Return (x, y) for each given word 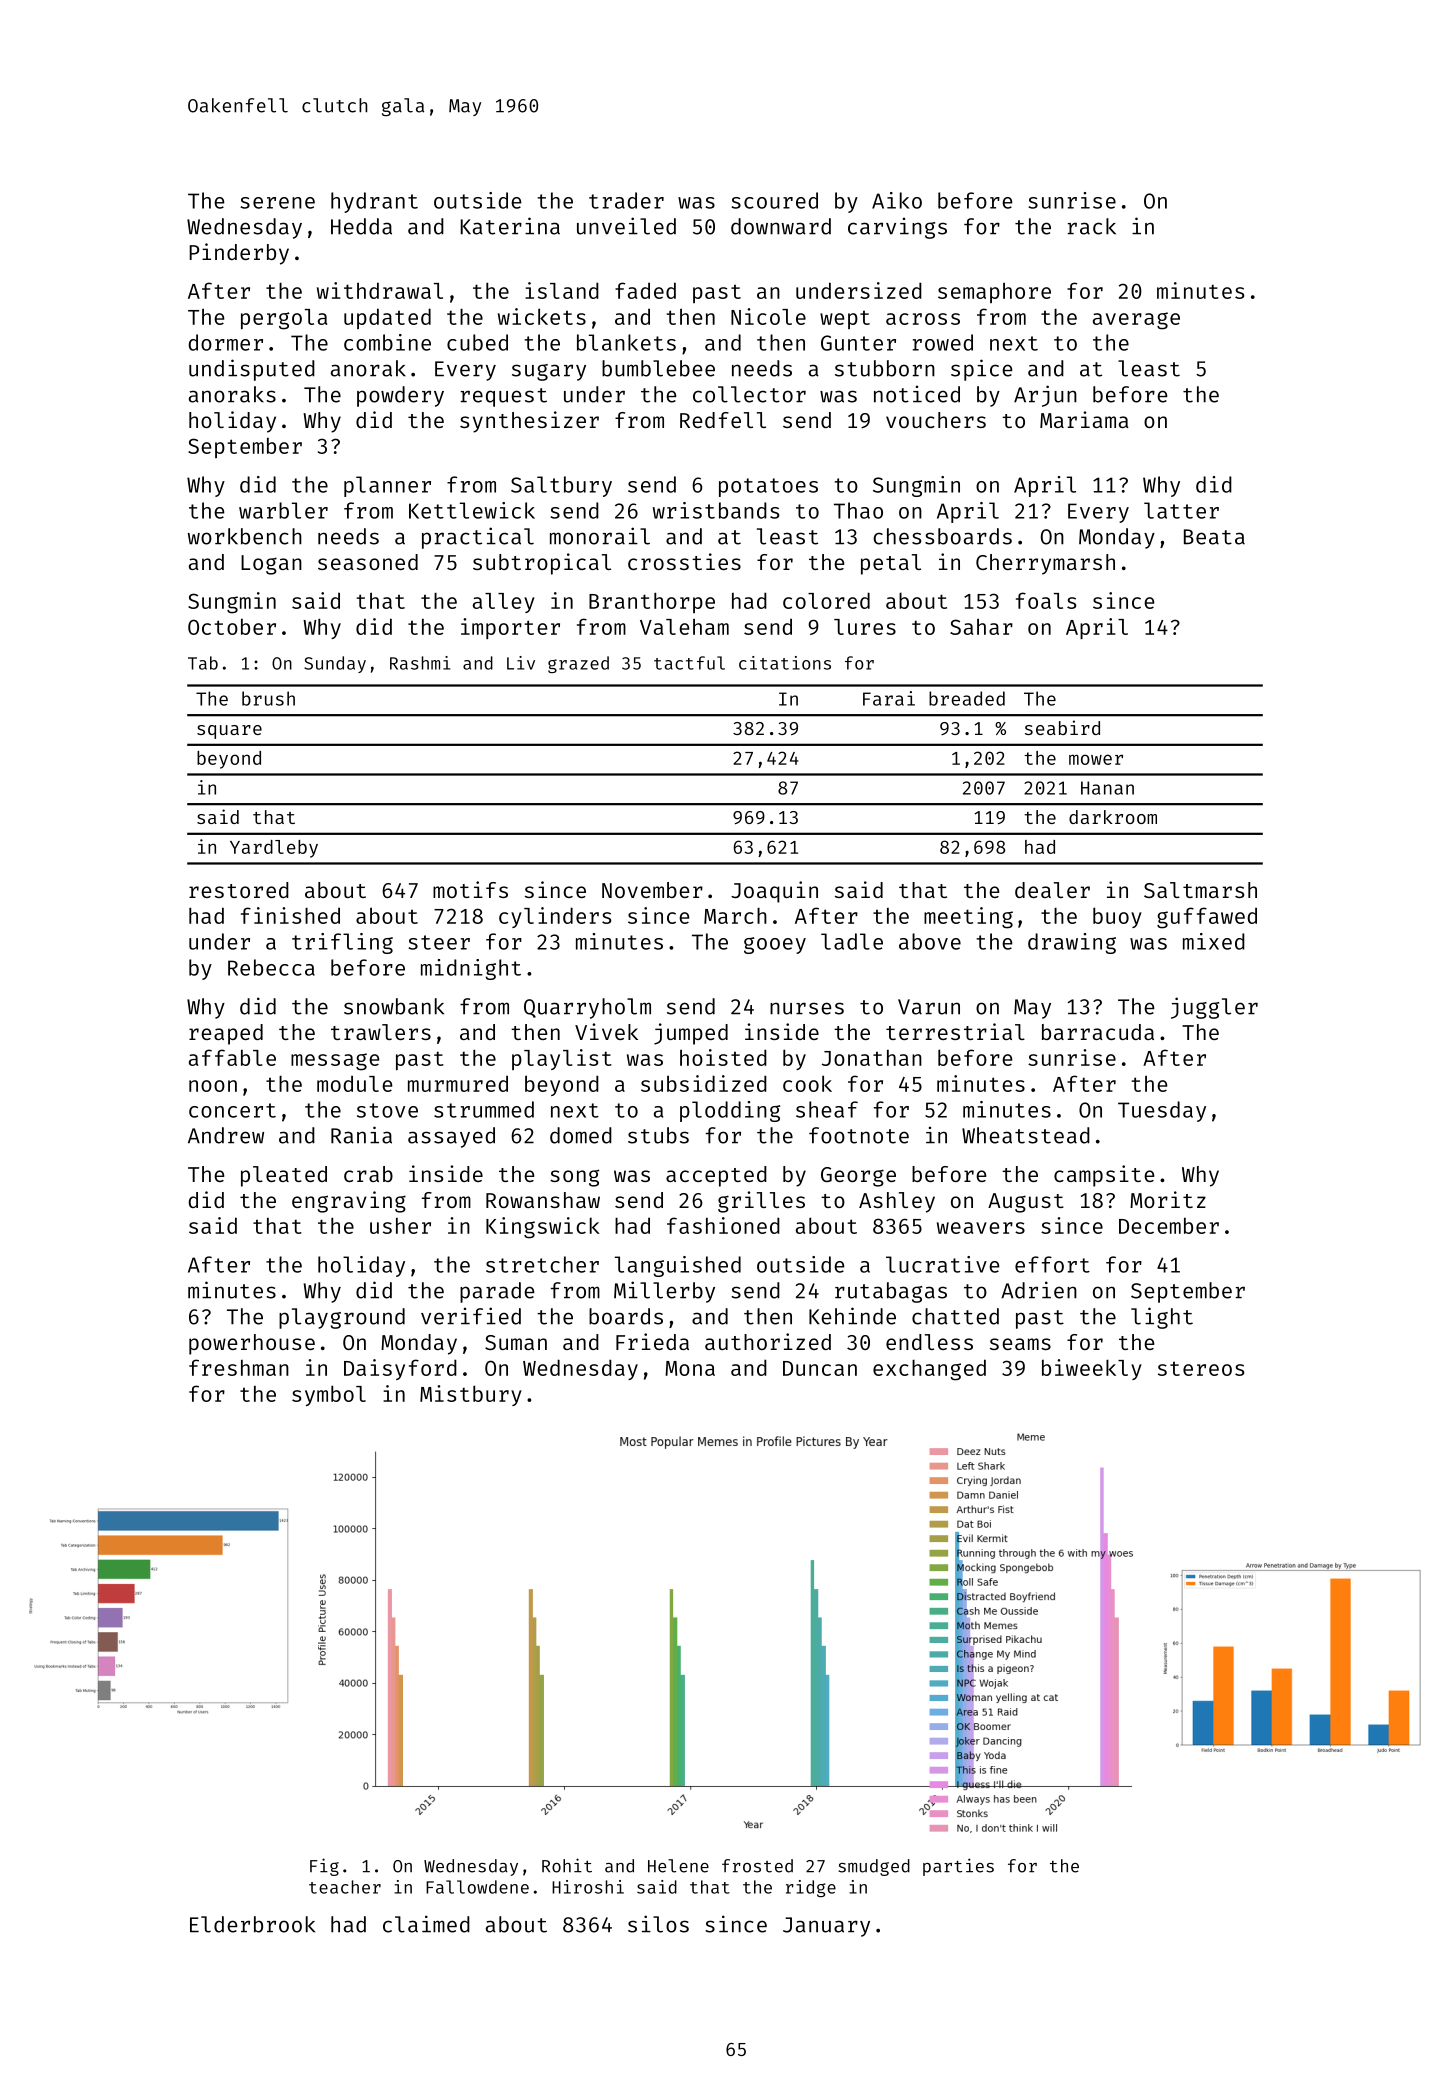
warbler (283, 510)
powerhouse (252, 1344)
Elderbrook (252, 1924)
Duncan (820, 1368)
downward (781, 226)
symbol (329, 1395)
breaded (967, 698)
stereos (1201, 1368)
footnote (859, 1135)
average (1136, 321)
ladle (852, 941)
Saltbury (561, 486)
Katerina (510, 226)
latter (1181, 510)
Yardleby (274, 849)
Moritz (1168, 1199)
